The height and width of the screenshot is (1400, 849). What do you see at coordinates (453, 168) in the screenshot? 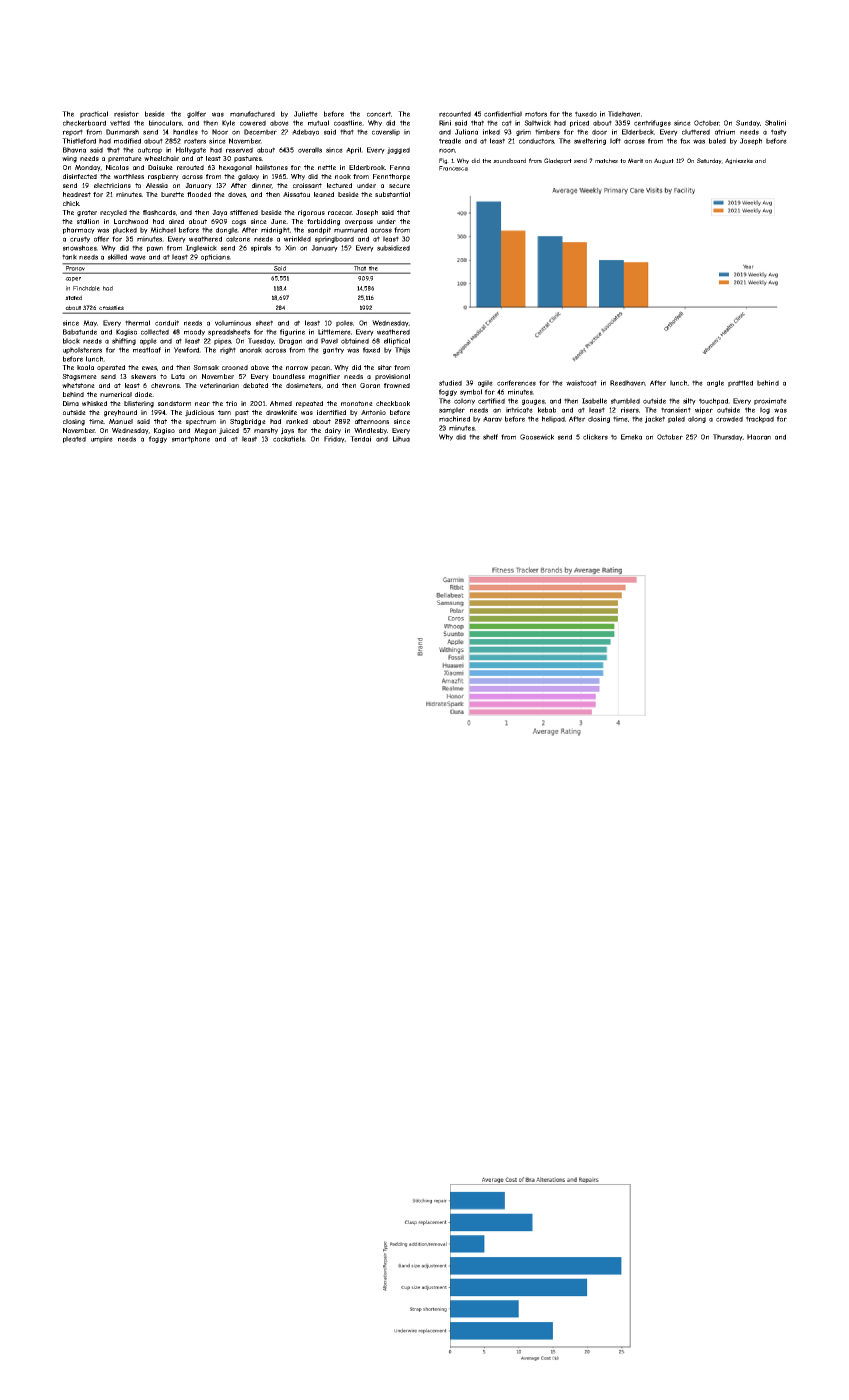
I see `Francesca` at bounding box center [453, 168].
